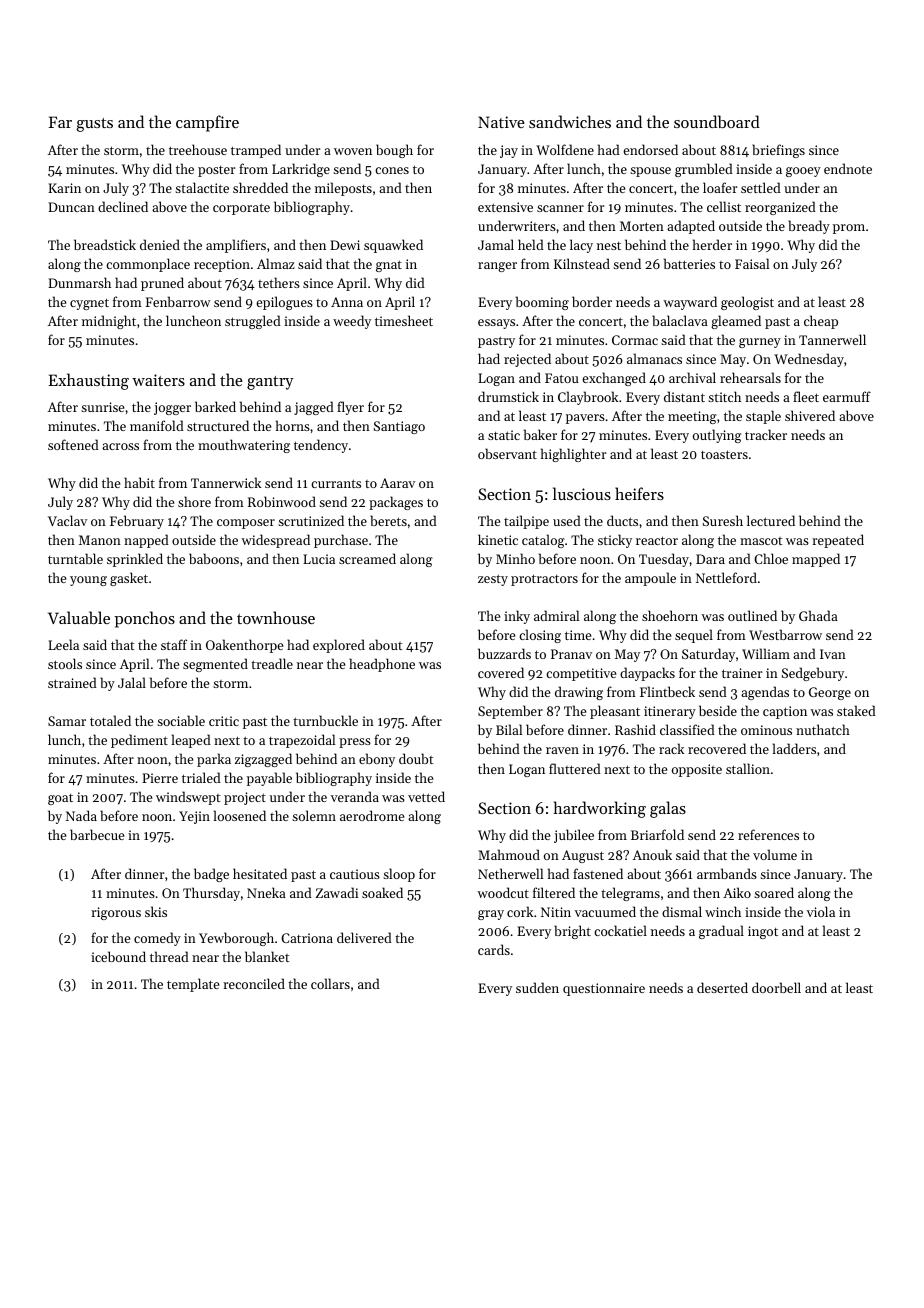 This screenshot has width=924, height=1308. I want to click on campfire, so click(207, 123).
